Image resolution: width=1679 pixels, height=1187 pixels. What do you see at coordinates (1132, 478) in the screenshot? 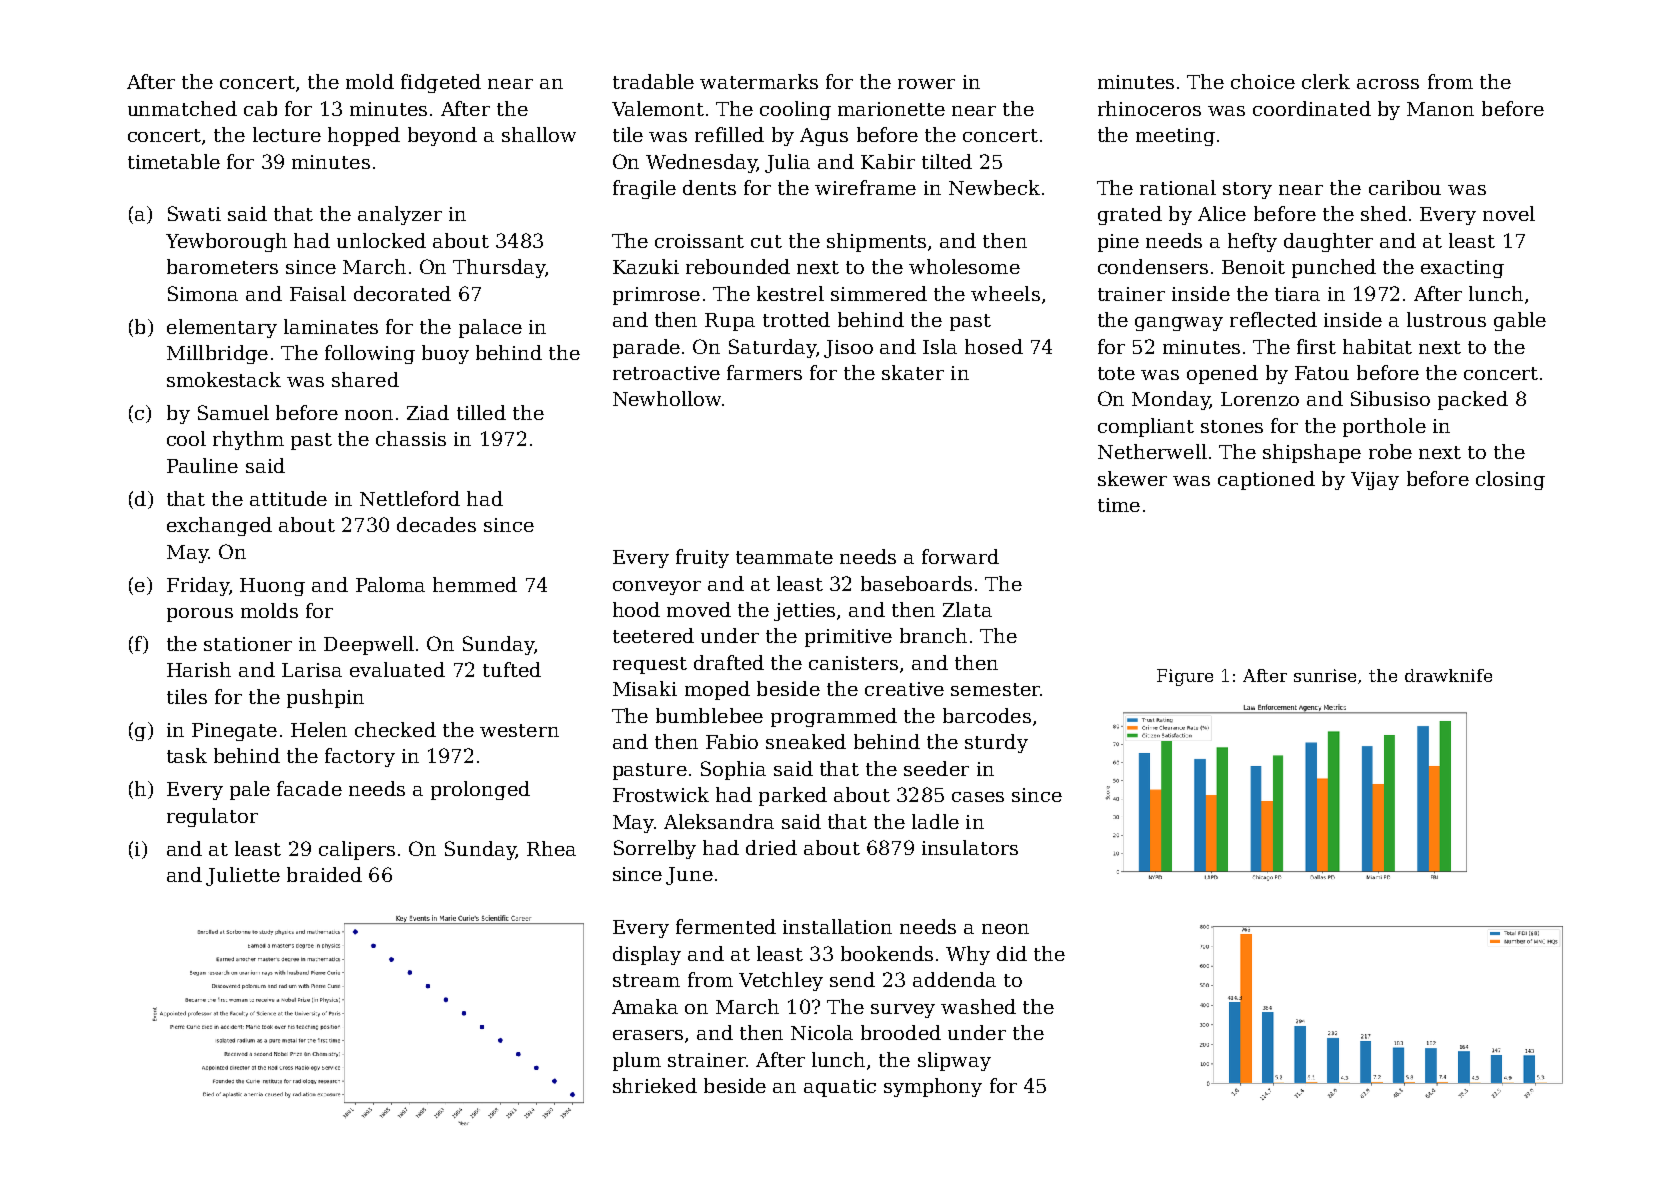
I see `skewer` at bounding box center [1132, 478].
